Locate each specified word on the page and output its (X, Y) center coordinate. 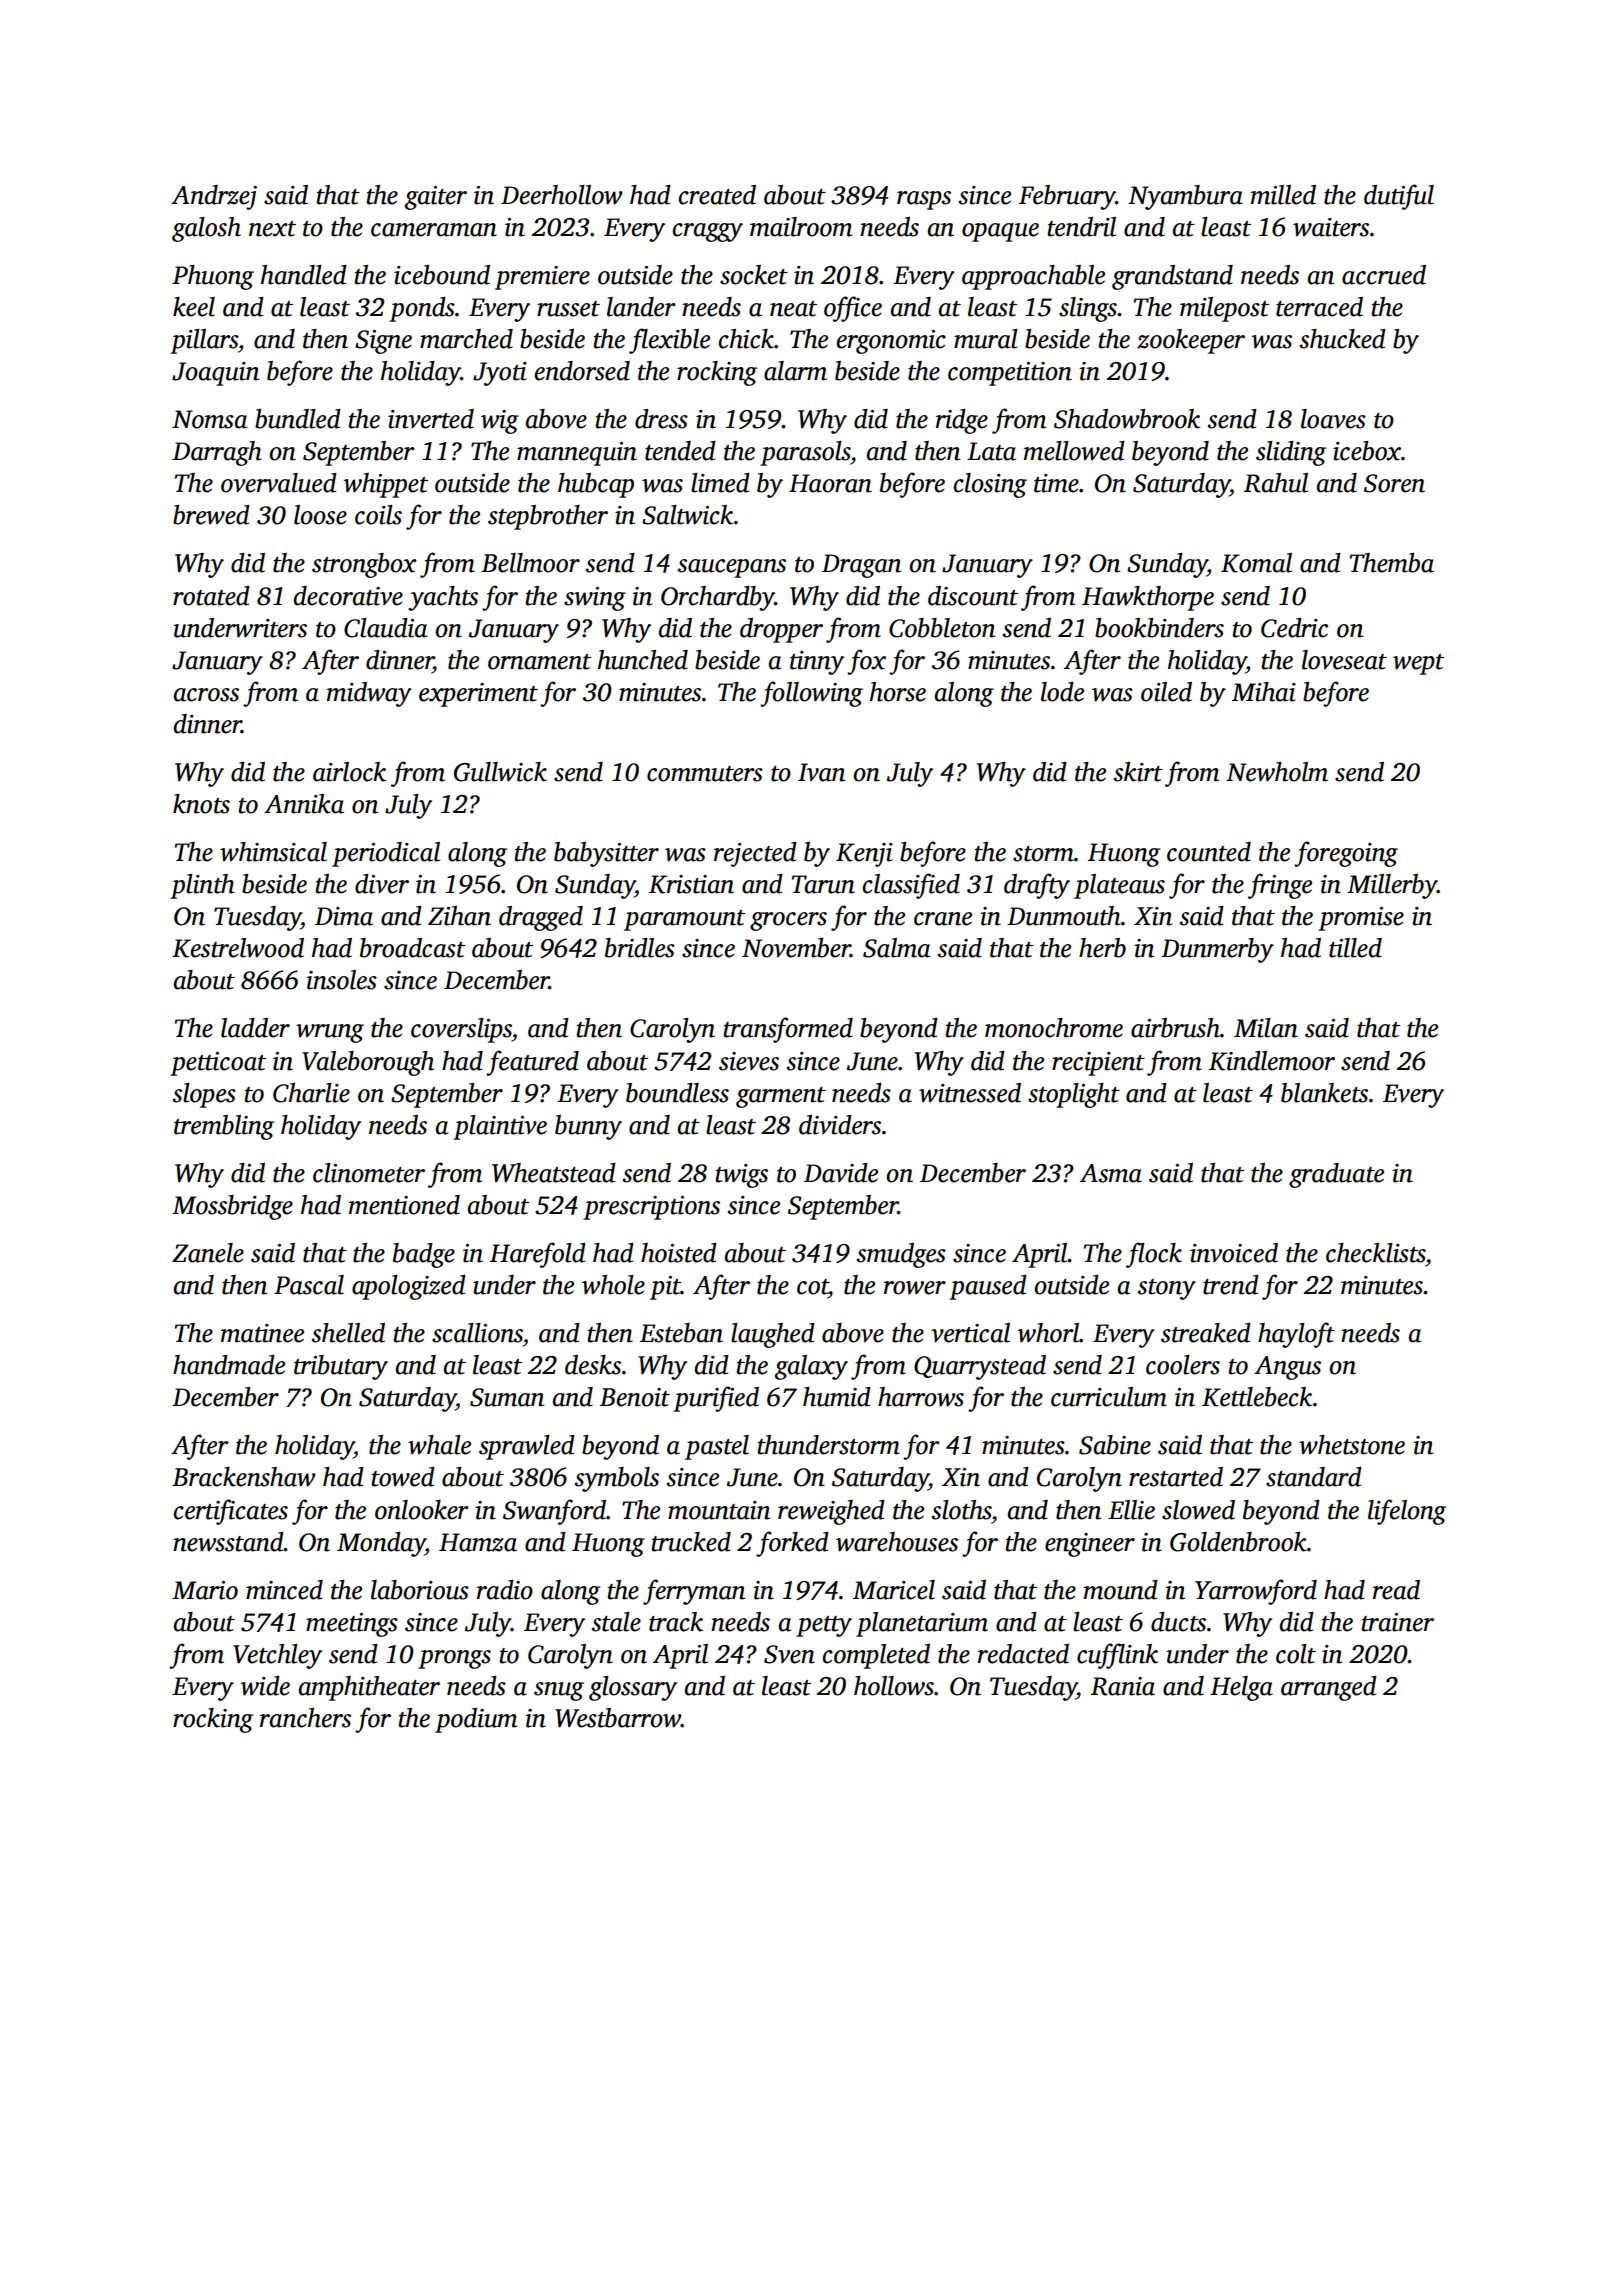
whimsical (273, 852)
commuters (705, 774)
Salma (897, 948)
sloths (961, 1510)
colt (1296, 1654)
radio (505, 1590)
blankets (1324, 1093)
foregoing (1346, 854)
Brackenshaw (244, 1477)
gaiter (436, 198)
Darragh (217, 453)
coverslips (461, 1030)
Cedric (1294, 628)
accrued (1384, 275)
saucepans (732, 568)
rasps (924, 200)
